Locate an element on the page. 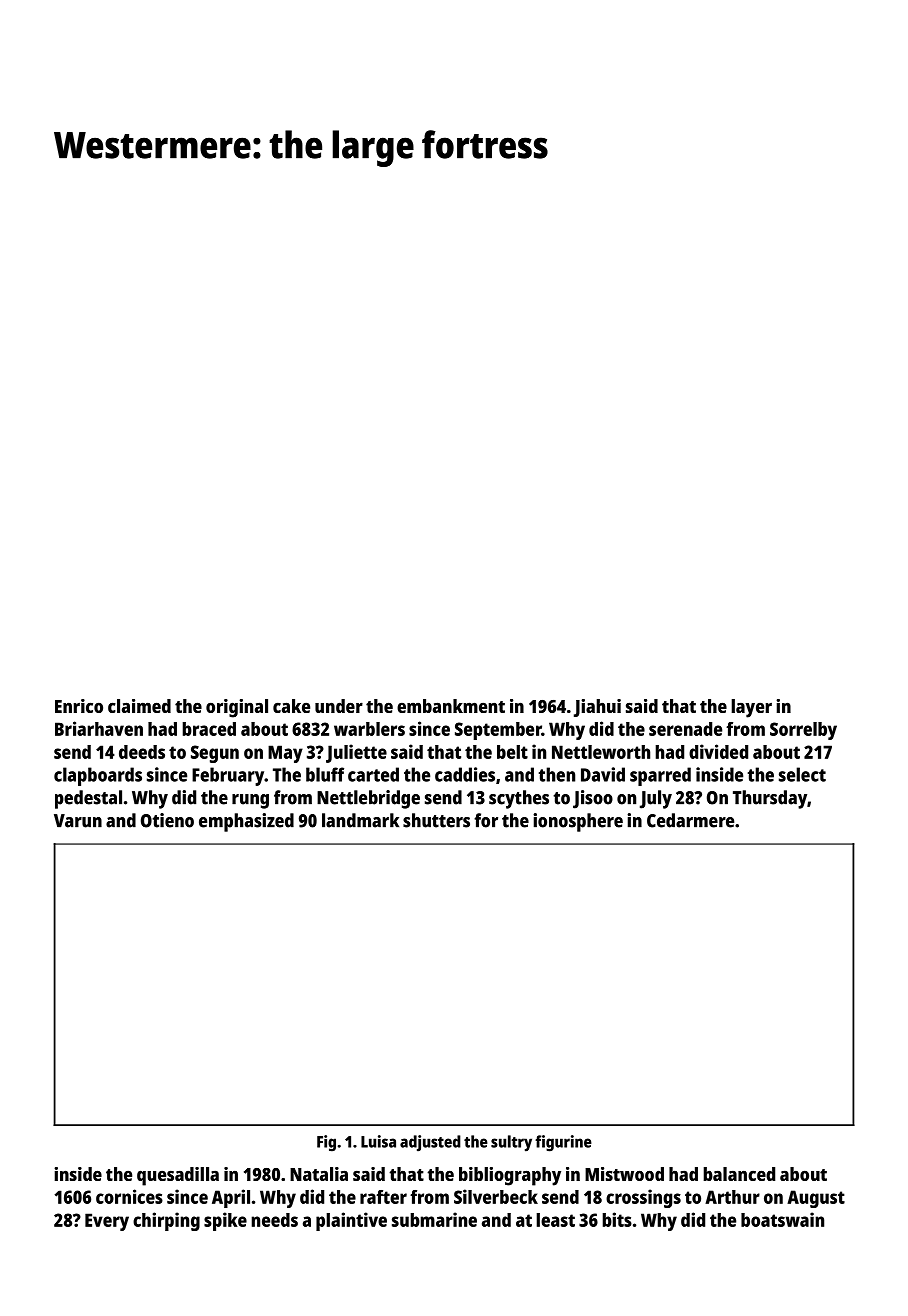 The image size is (908, 1316). Briarhaven is located at coordinates (99, 728).
